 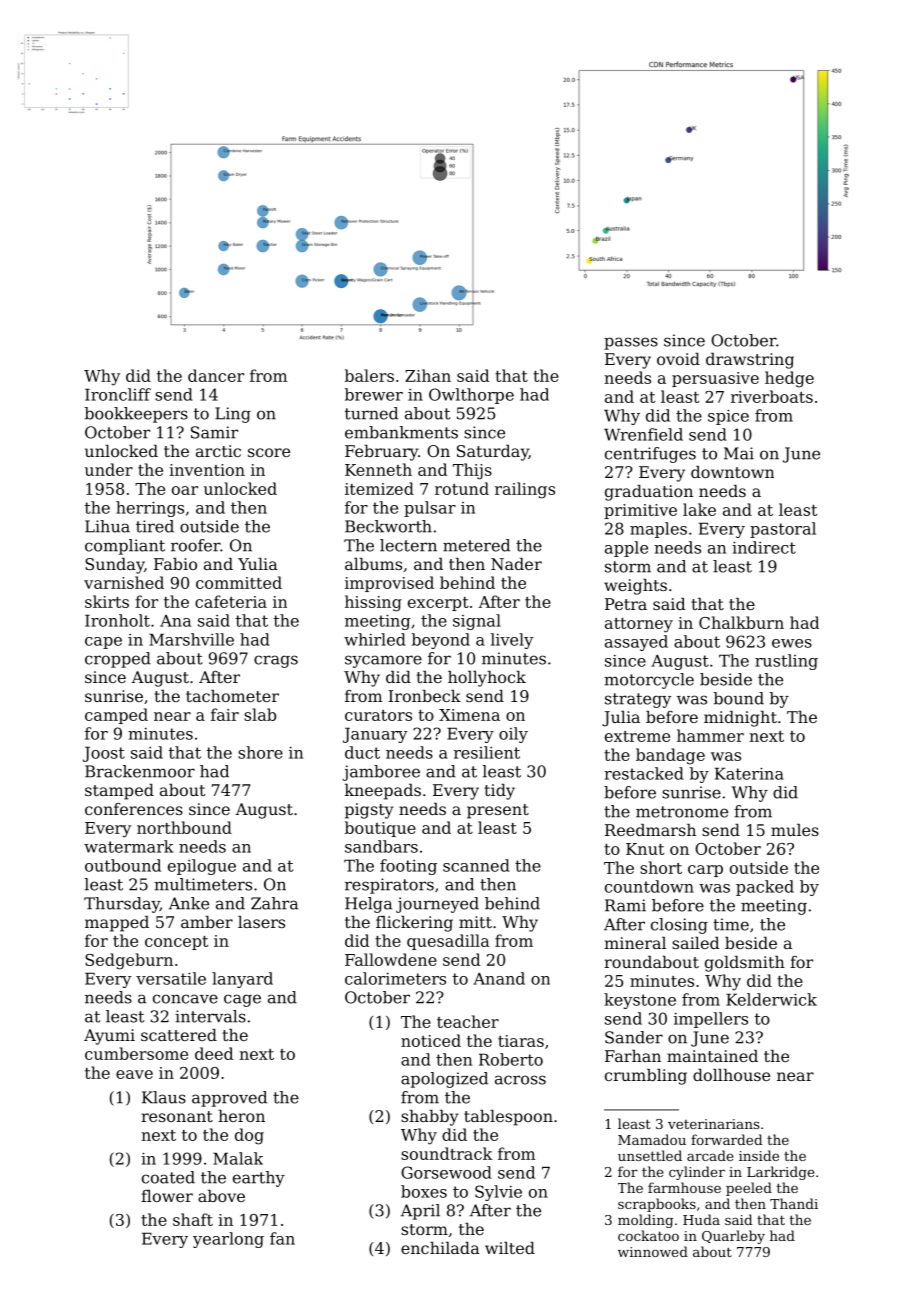 I want to click on under, so click(x=109, y=469).
